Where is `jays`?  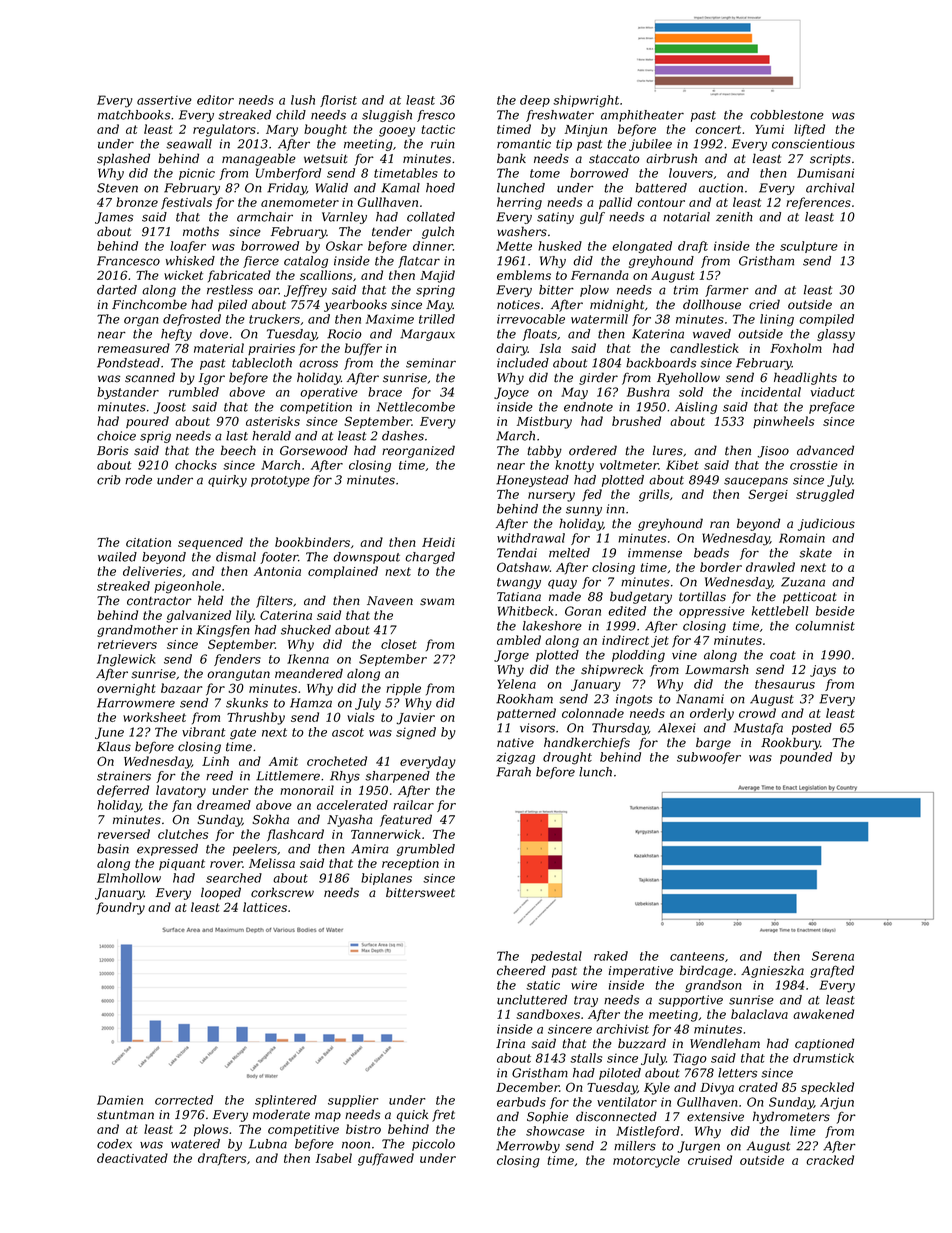
jays is located at coordinates (823, 671).
